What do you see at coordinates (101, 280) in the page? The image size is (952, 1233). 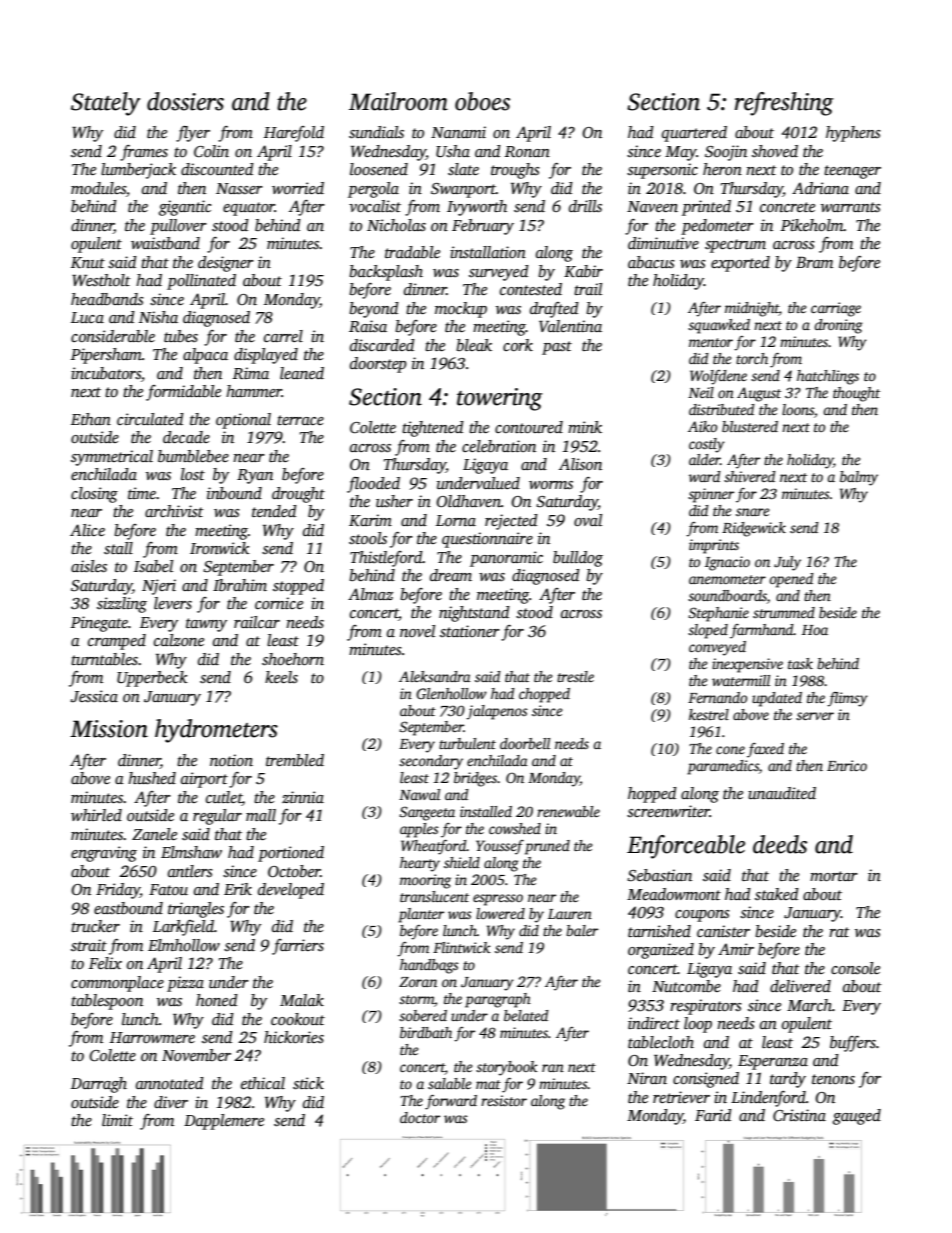 I see `Westholt` at bounding box center [101, 280].
